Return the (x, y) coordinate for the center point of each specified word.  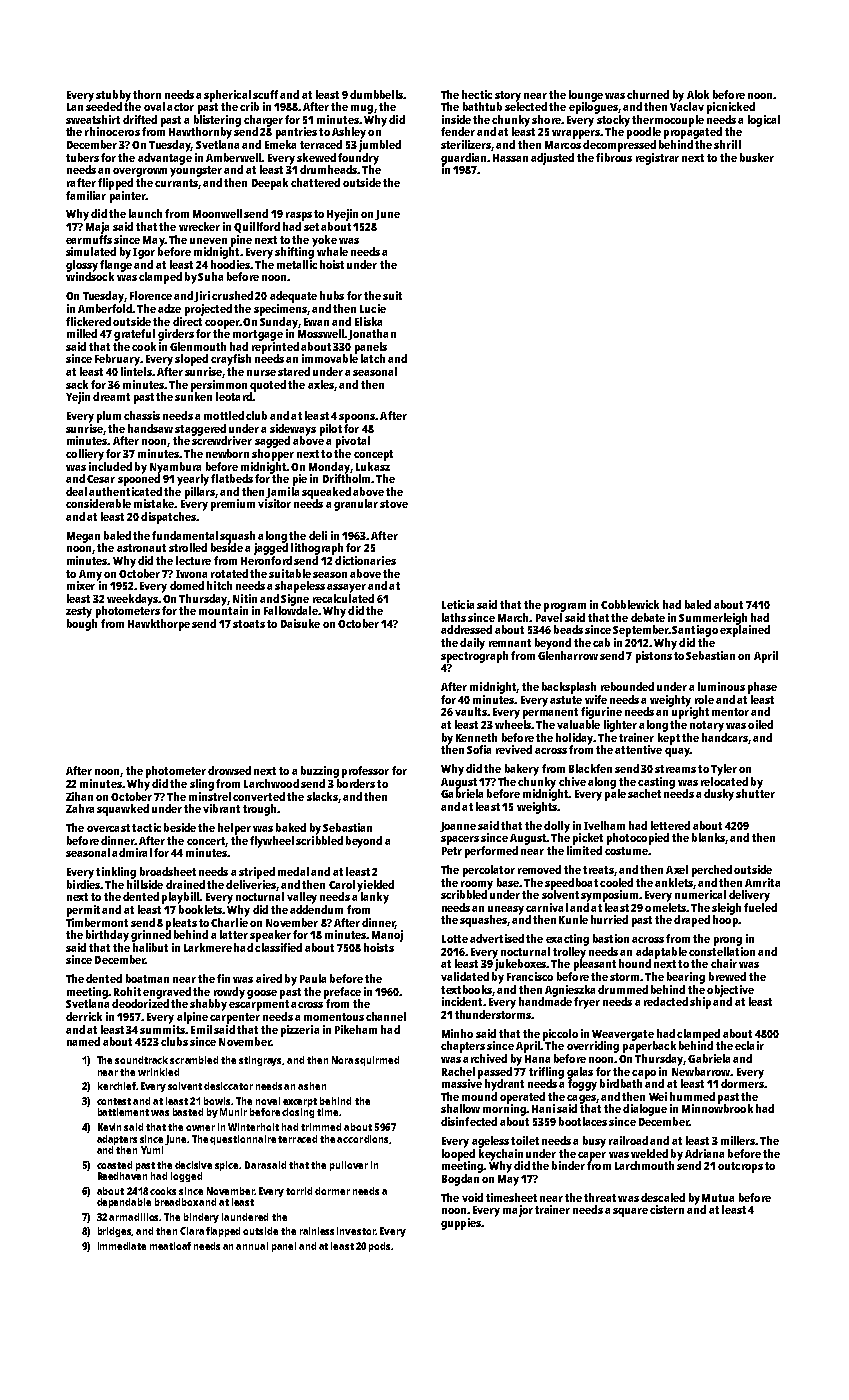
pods (379, 1247)
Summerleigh (713, 619)
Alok (698, 94)
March (513, 617)
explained (745, 631)
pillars (200, 493)
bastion (611, 938)
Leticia (458, 604)
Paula (313, 978)
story (508, 96)
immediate (122, 1246)
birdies (84, 884)
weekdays (132, 600)
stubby (113, 96)
